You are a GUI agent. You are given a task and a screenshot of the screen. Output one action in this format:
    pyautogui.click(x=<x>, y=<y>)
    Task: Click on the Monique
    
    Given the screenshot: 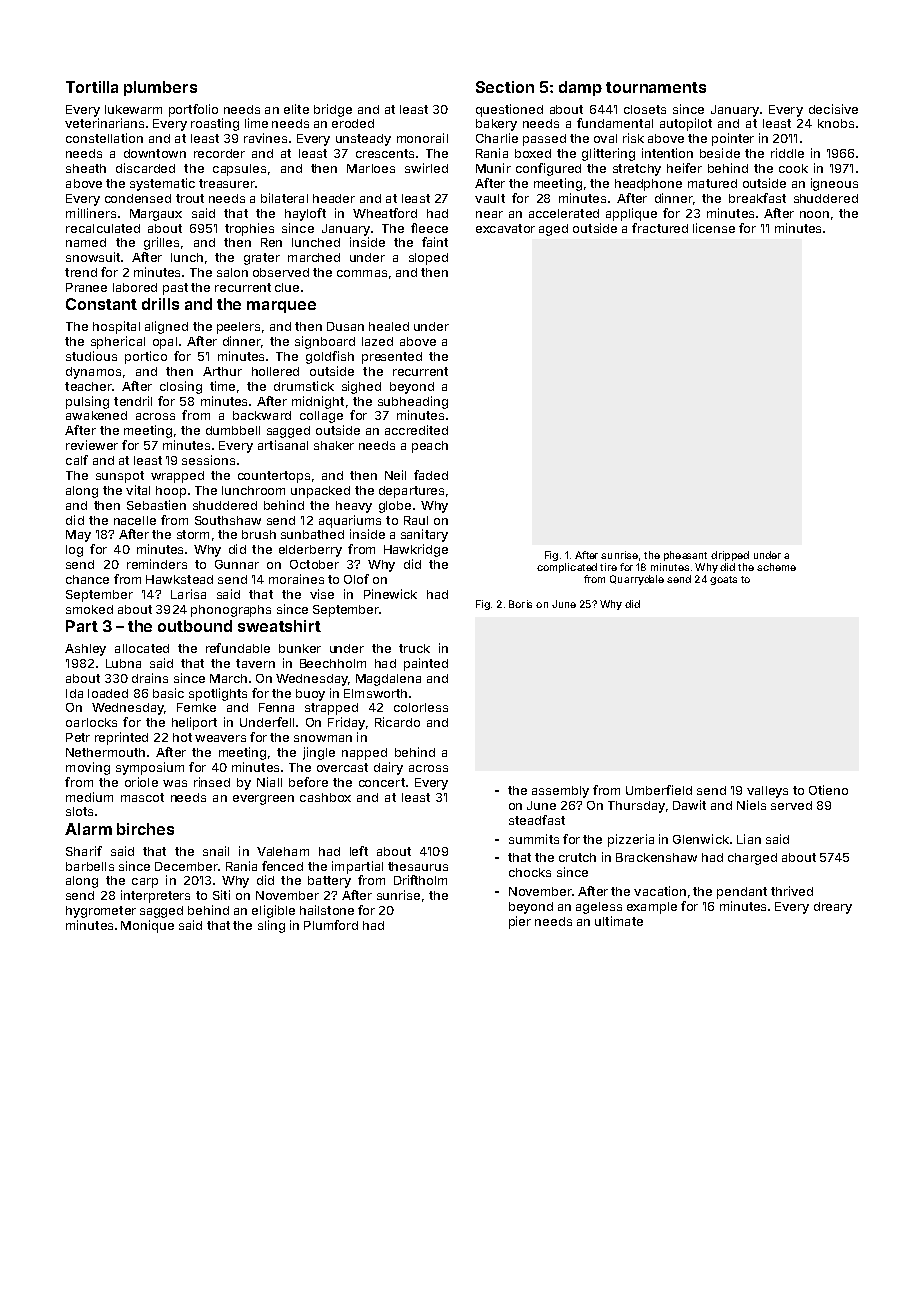 What is the action you would take?
    pyautogui.click(x=147, y=926)
